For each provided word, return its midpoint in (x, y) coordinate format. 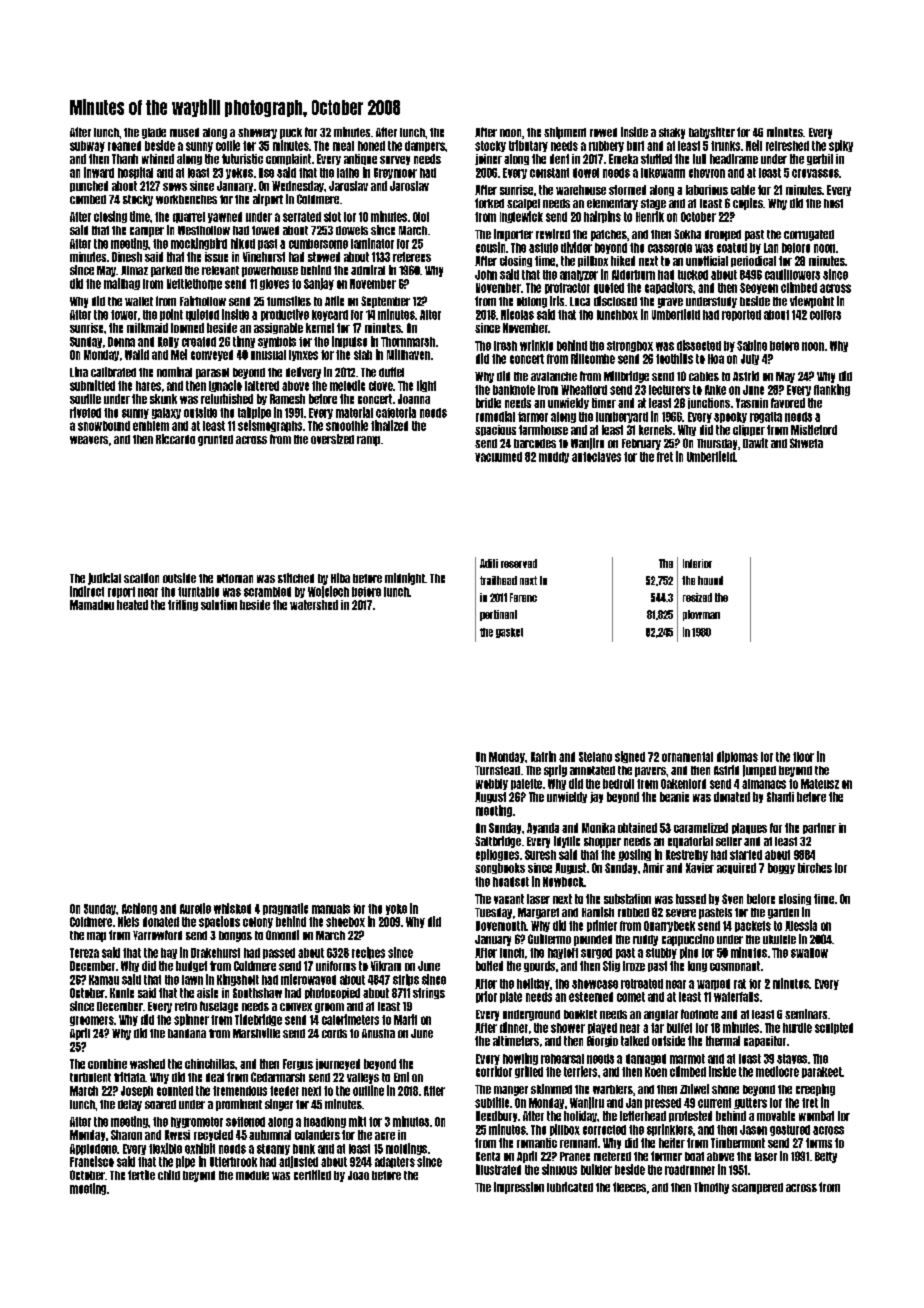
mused (184, 132)
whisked (232, 908)
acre (385, 1136)
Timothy (711, 1188)
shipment (565, 133)
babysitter (712, 133)
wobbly (492, 784)
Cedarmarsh (278, 1077)
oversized (332, 439)
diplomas (737, 757)
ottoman (235, 578)
